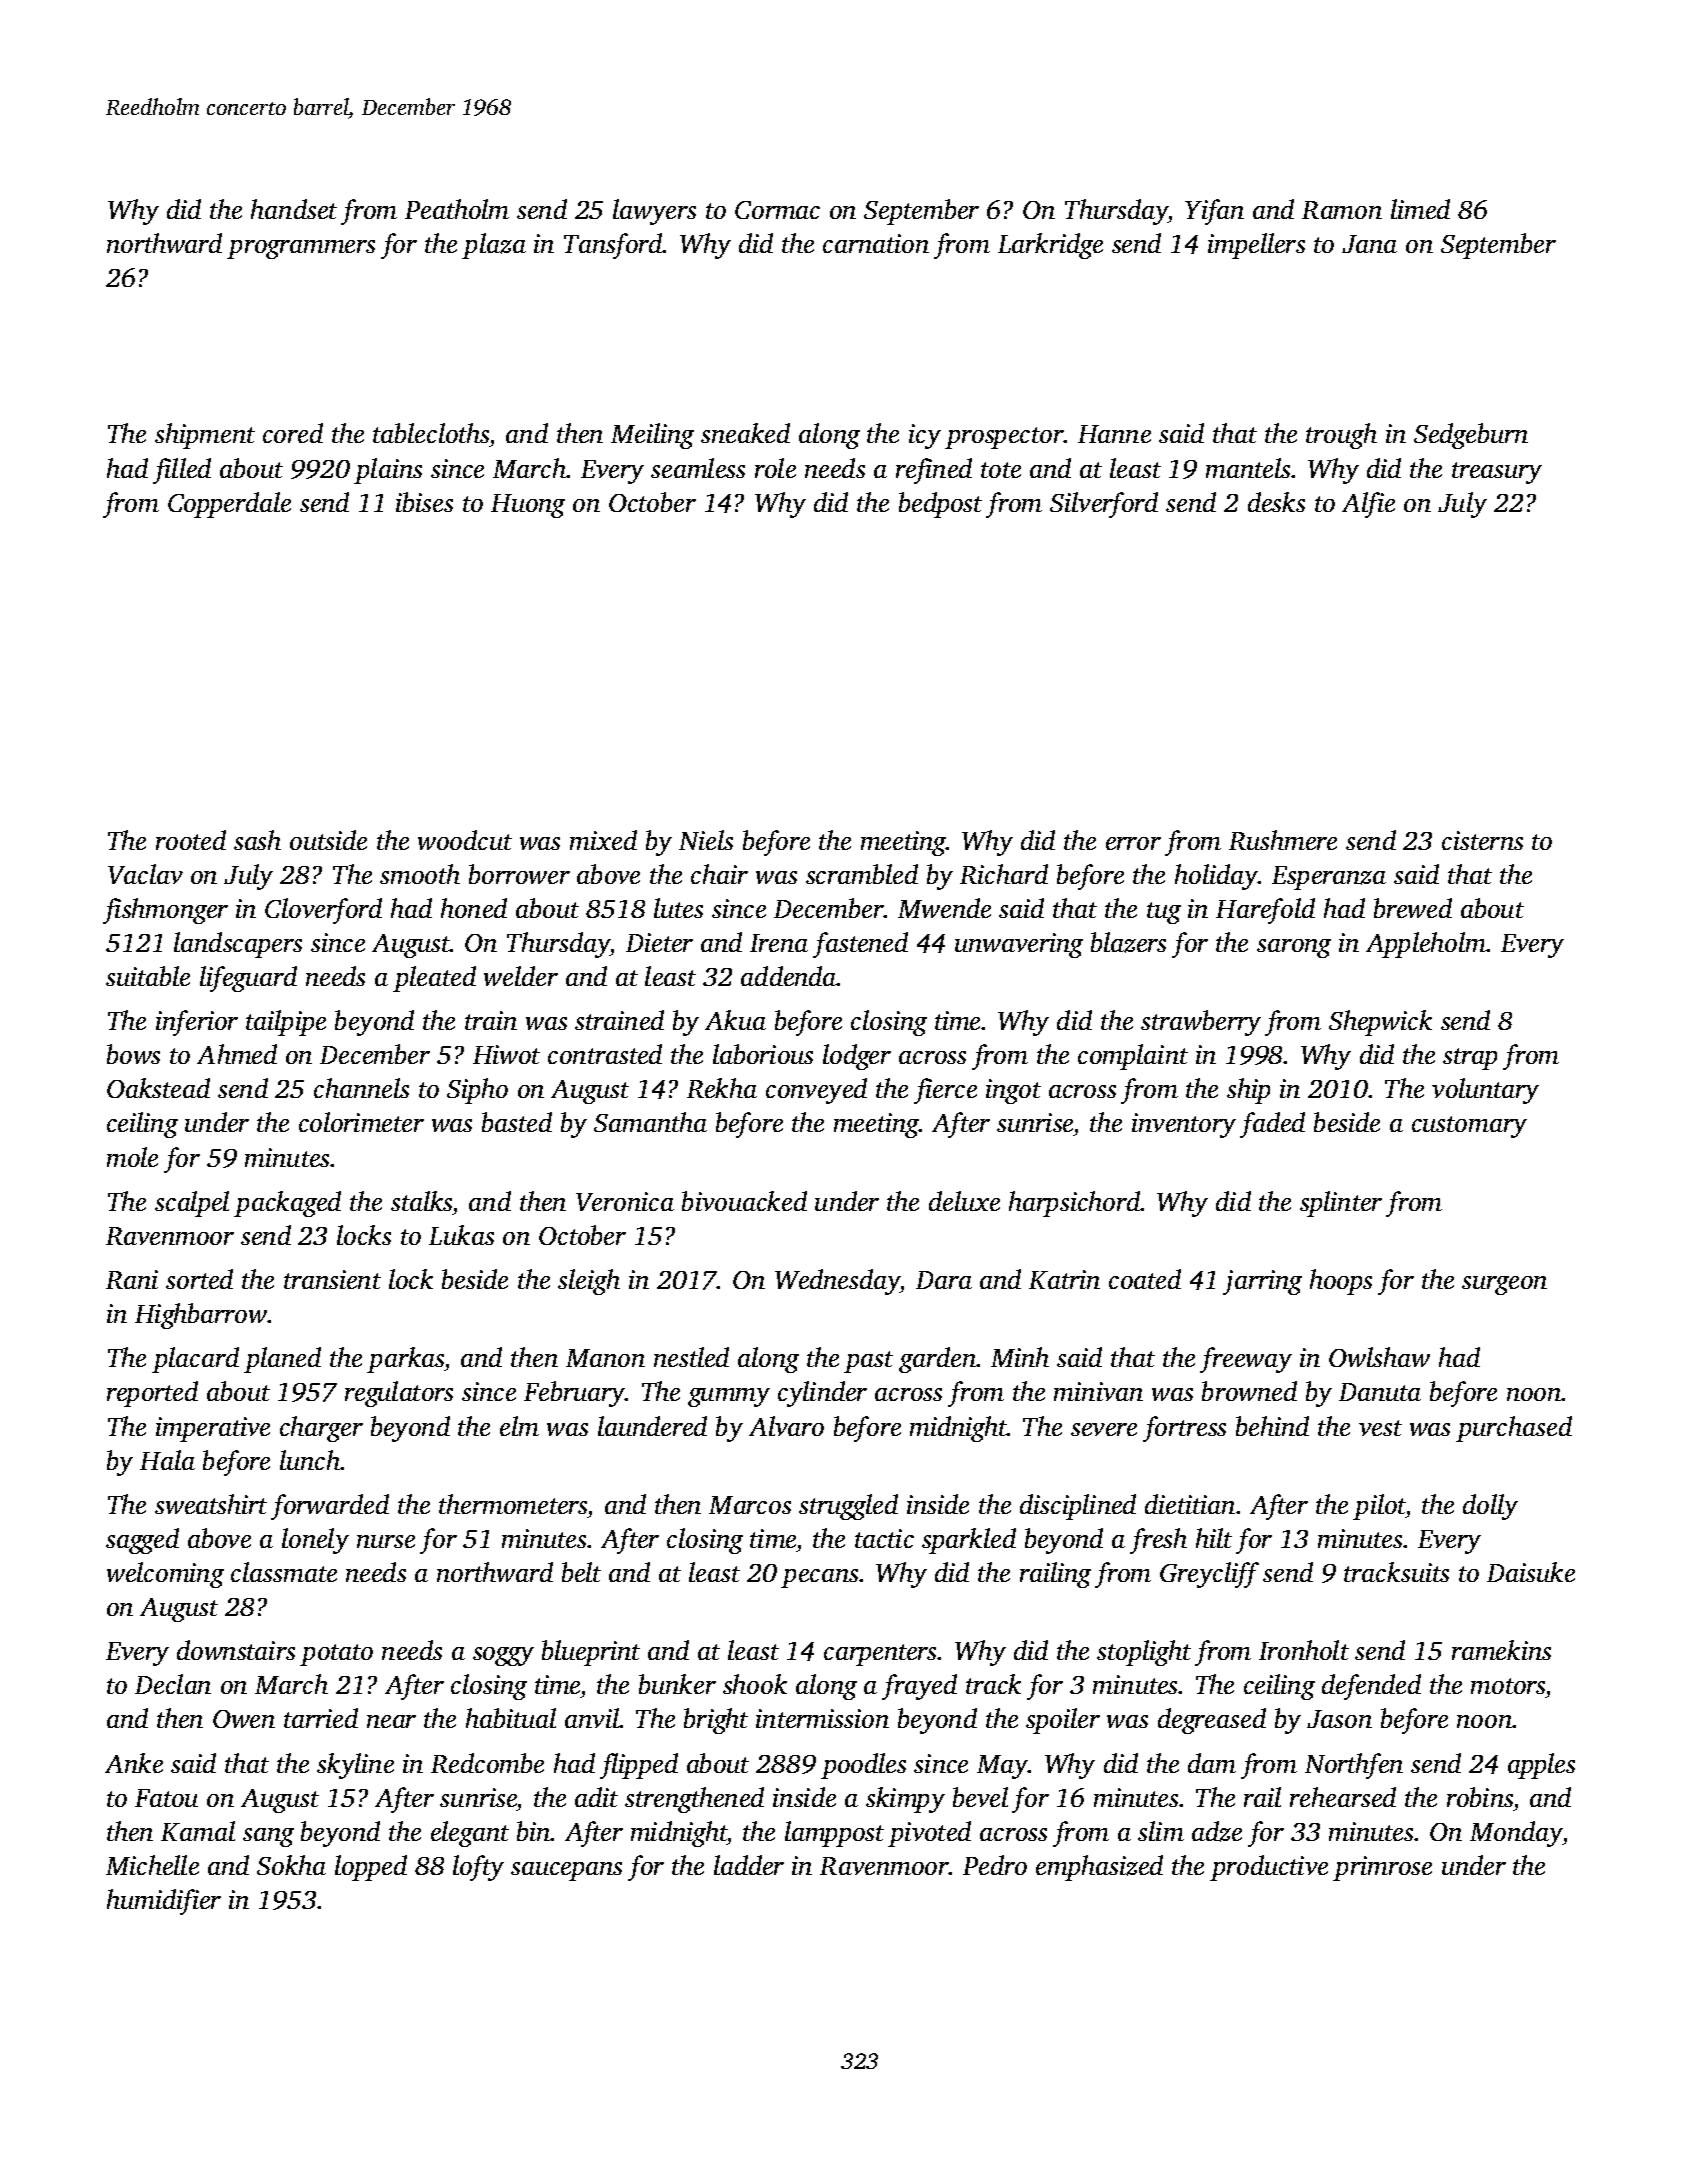 The width and height of the screenshot is (1683, 2178). Describe the element at coordinates (1050, 246) in the screenshot. I see `Larkridge` at that location.
